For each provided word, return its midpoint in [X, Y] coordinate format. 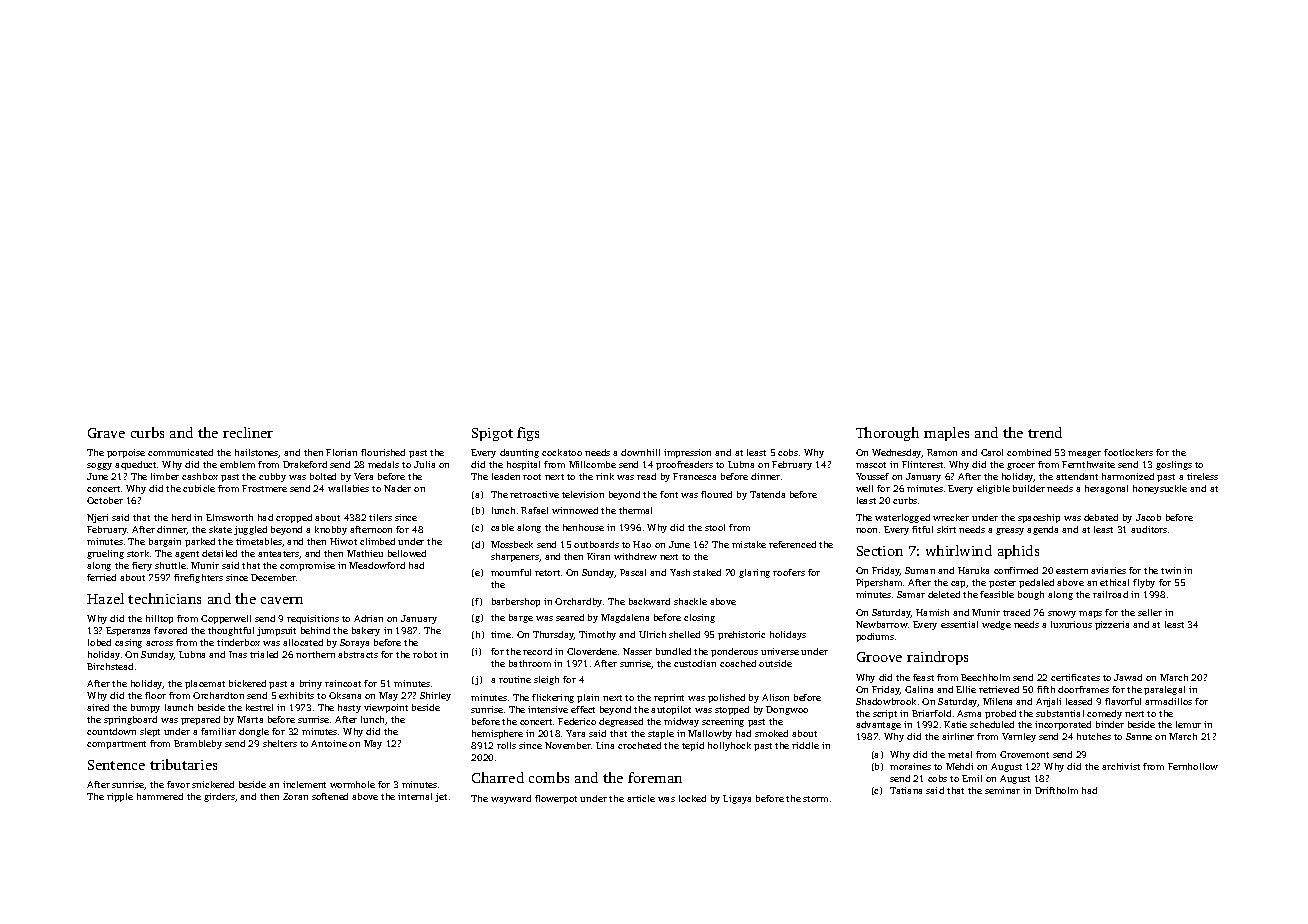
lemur [1188, 724]
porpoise [126, 453]
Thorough [887, 434]
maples [946, 434]
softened [330, 796]
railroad [1110, 594]
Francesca [694, 476]
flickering [553, 698]
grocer [1021, 466]
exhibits [296, 695]
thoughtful [231, 631]
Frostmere [264, 488]
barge [521, 618]
